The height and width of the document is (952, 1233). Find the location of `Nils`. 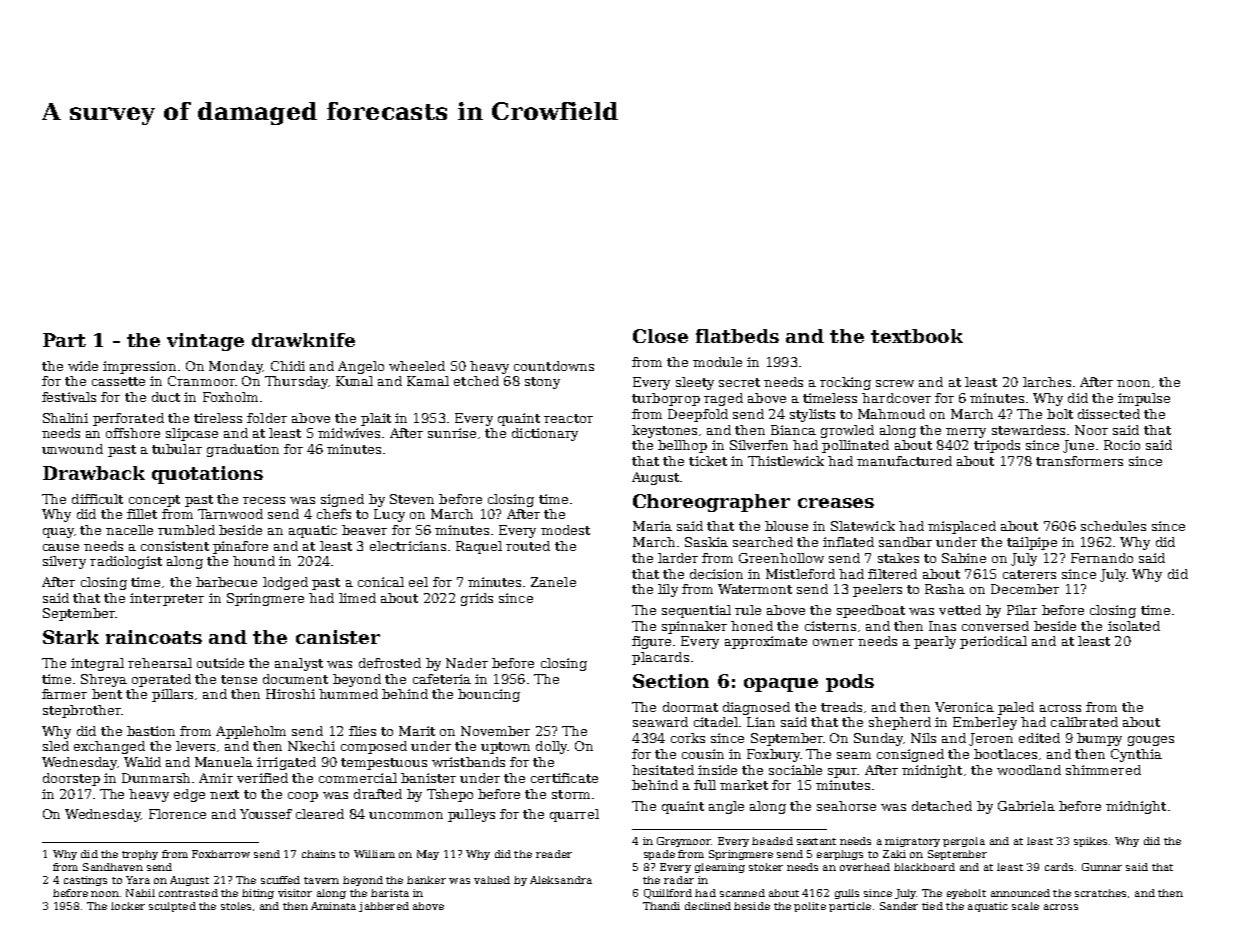

Nils is located at coordinates (923, 738).
